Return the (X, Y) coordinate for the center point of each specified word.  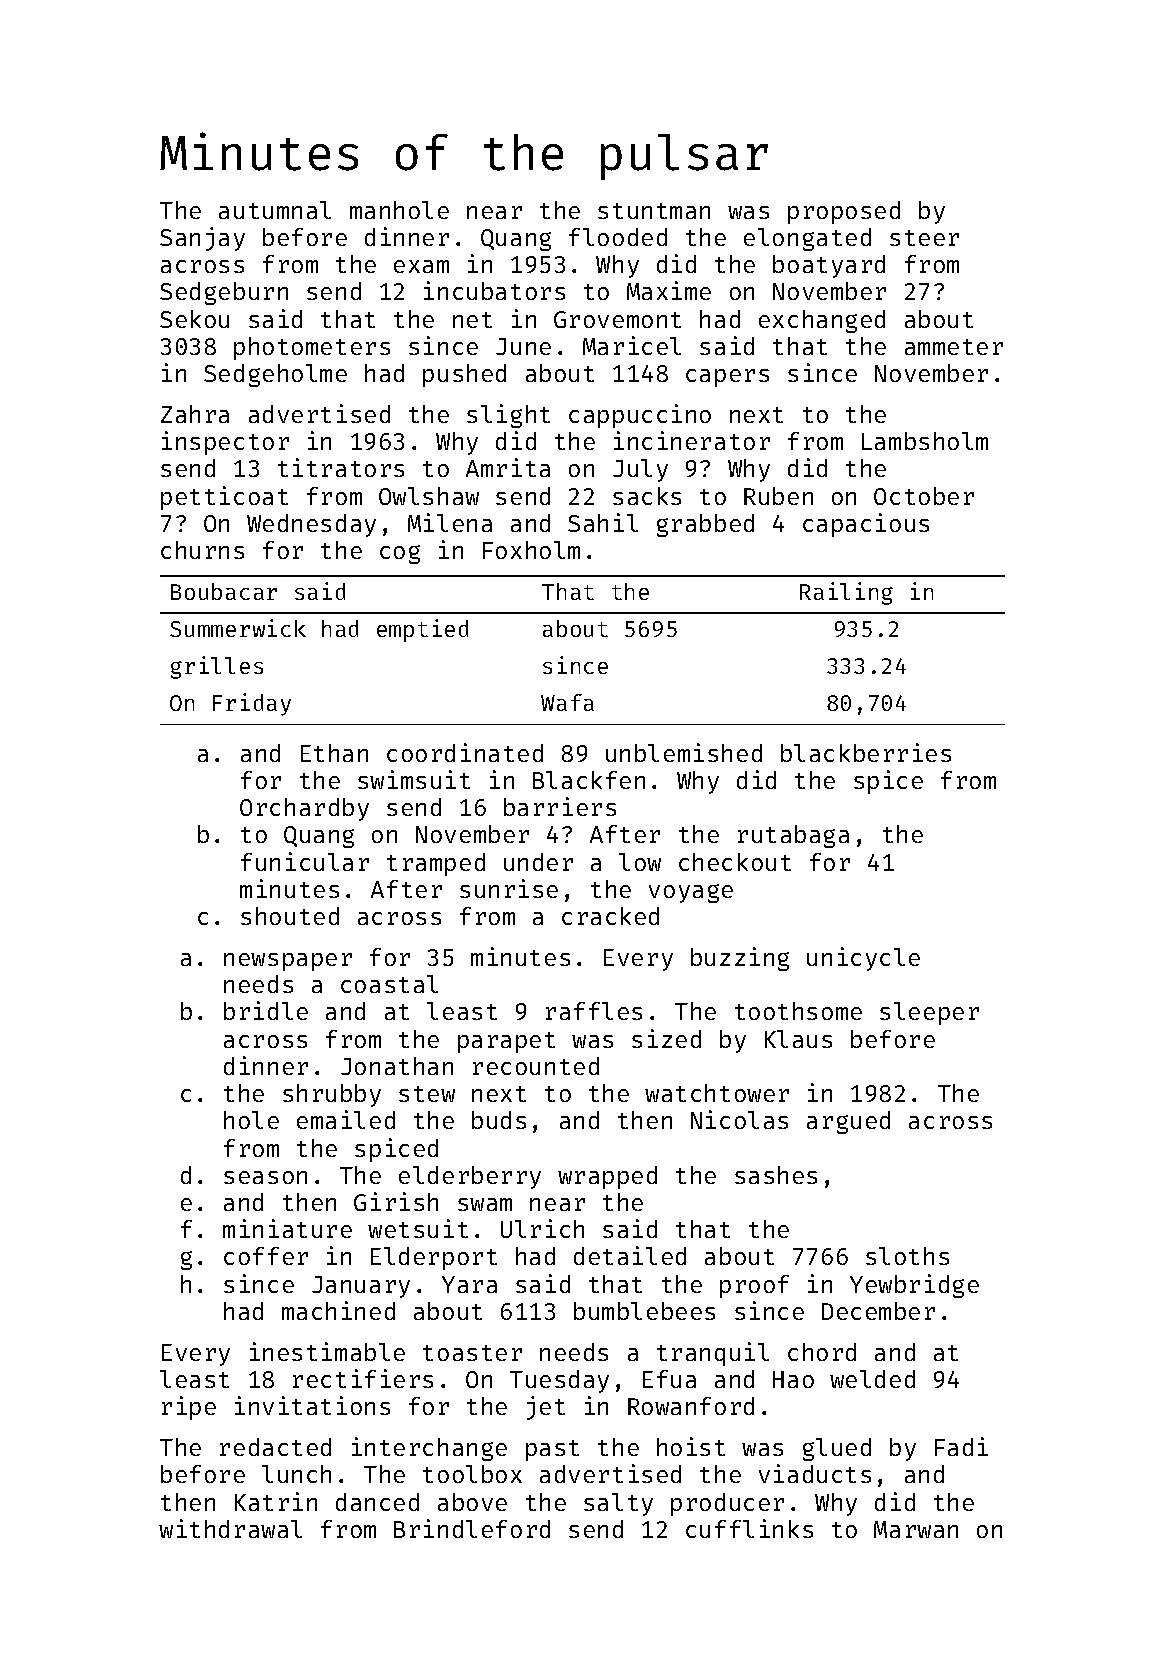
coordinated (465, 752)
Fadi (961, 1446)
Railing (846, 593)
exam (421, 266)
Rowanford (691, 1406)
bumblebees (644, 1311)
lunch (296, 1474)
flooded (618, 237)
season (265, 1177)
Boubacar (224, 591)
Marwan (916, 1529)
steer (924, 238)
